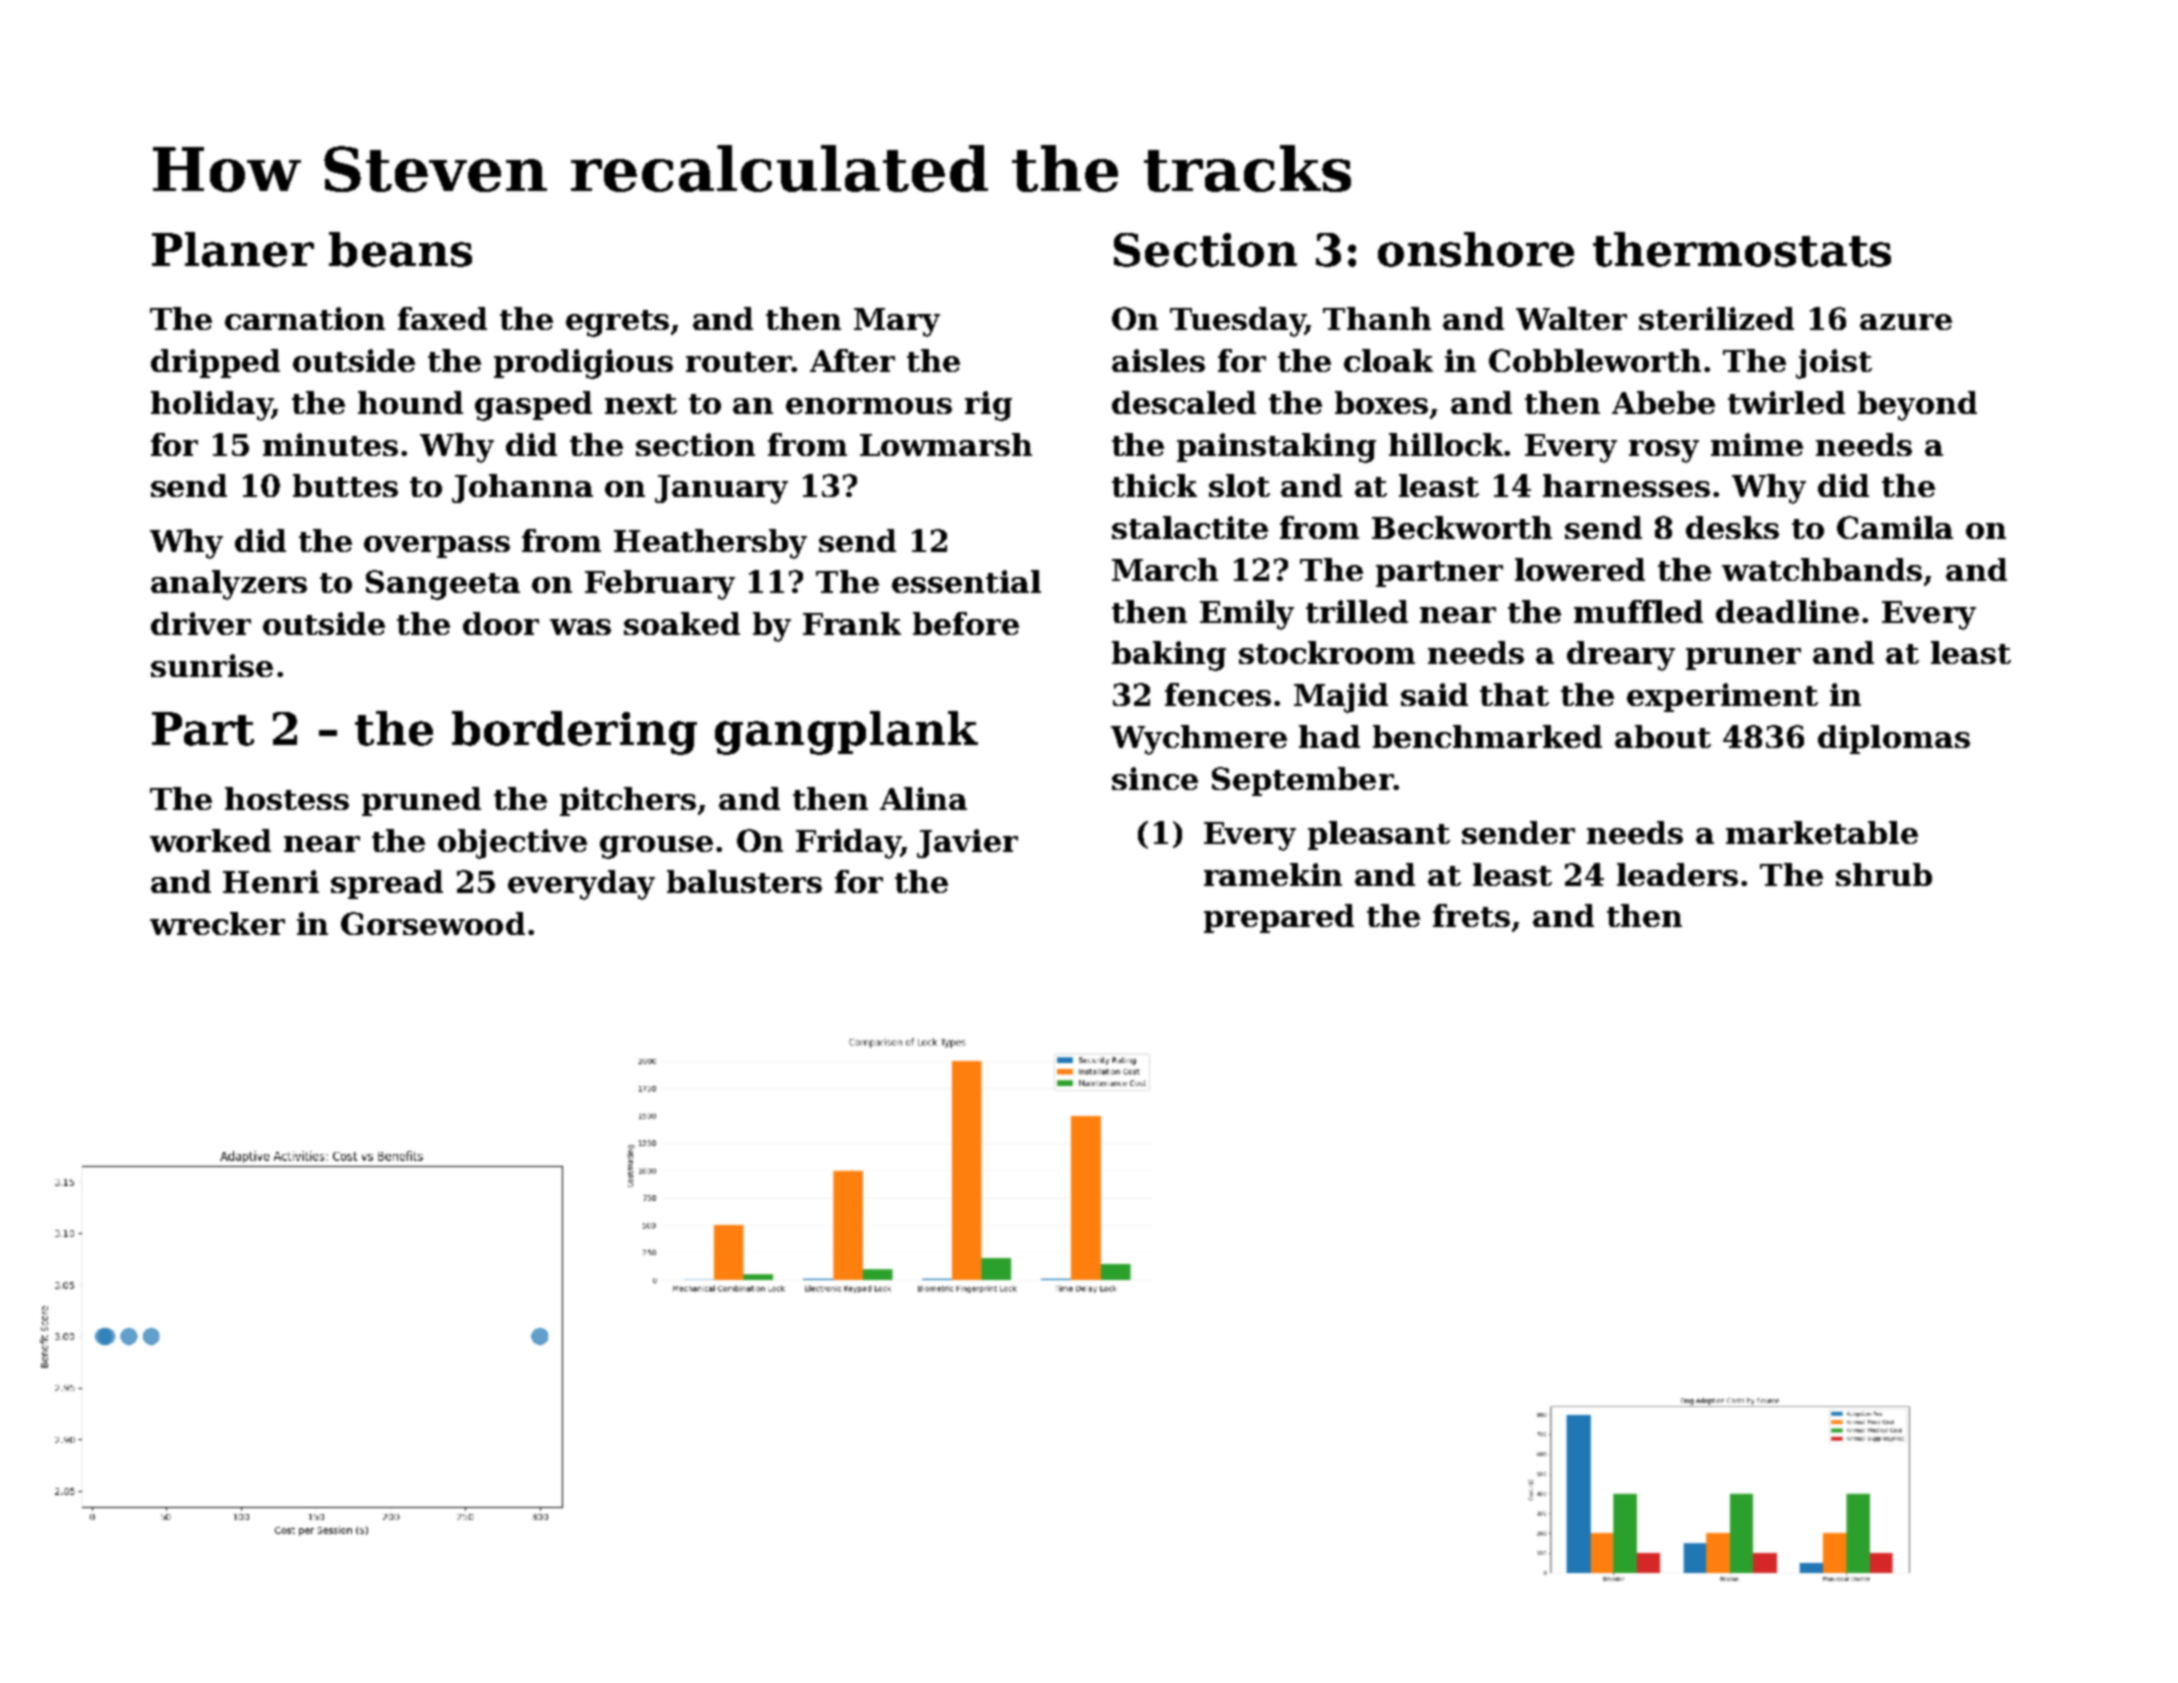 The width and height of the image is (2178, 1683). I want to click on stockroom, so click(1327, 652).
